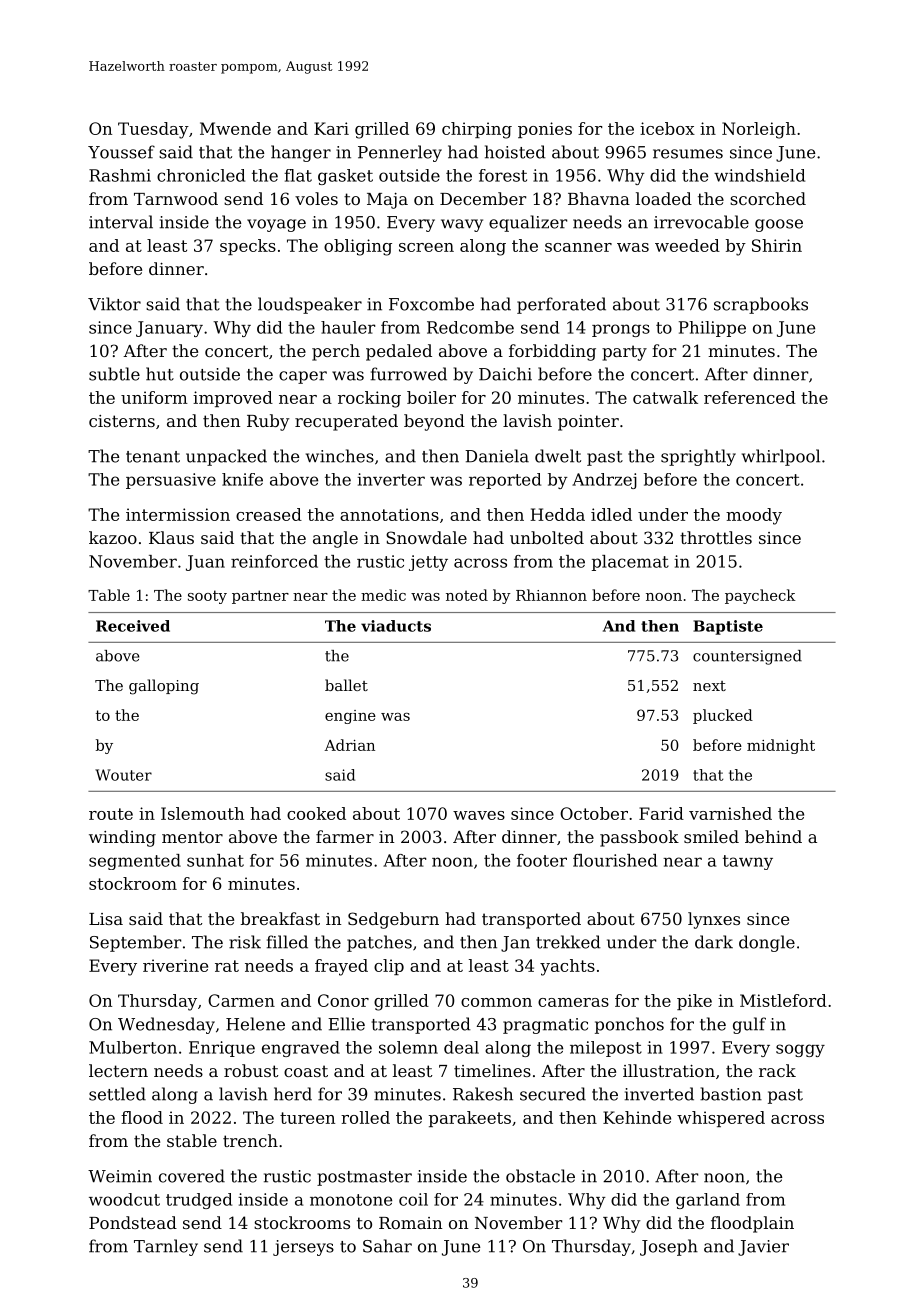 The image size is (924, 1308). I want to click on whirlpool, so click(781, 457).
